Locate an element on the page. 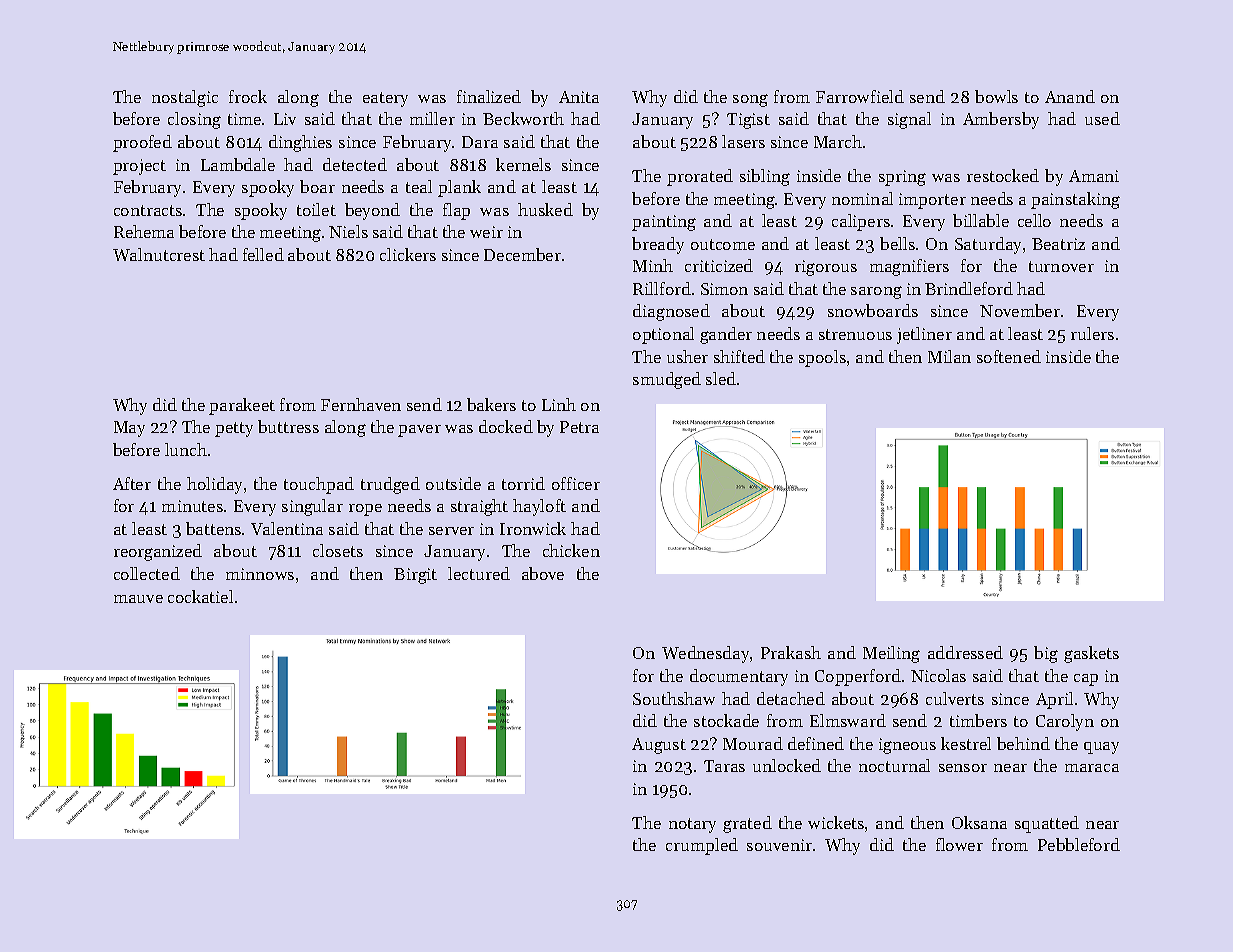 This image has width=1233, height=952. Rehema is located at coordinates (144, 231).
